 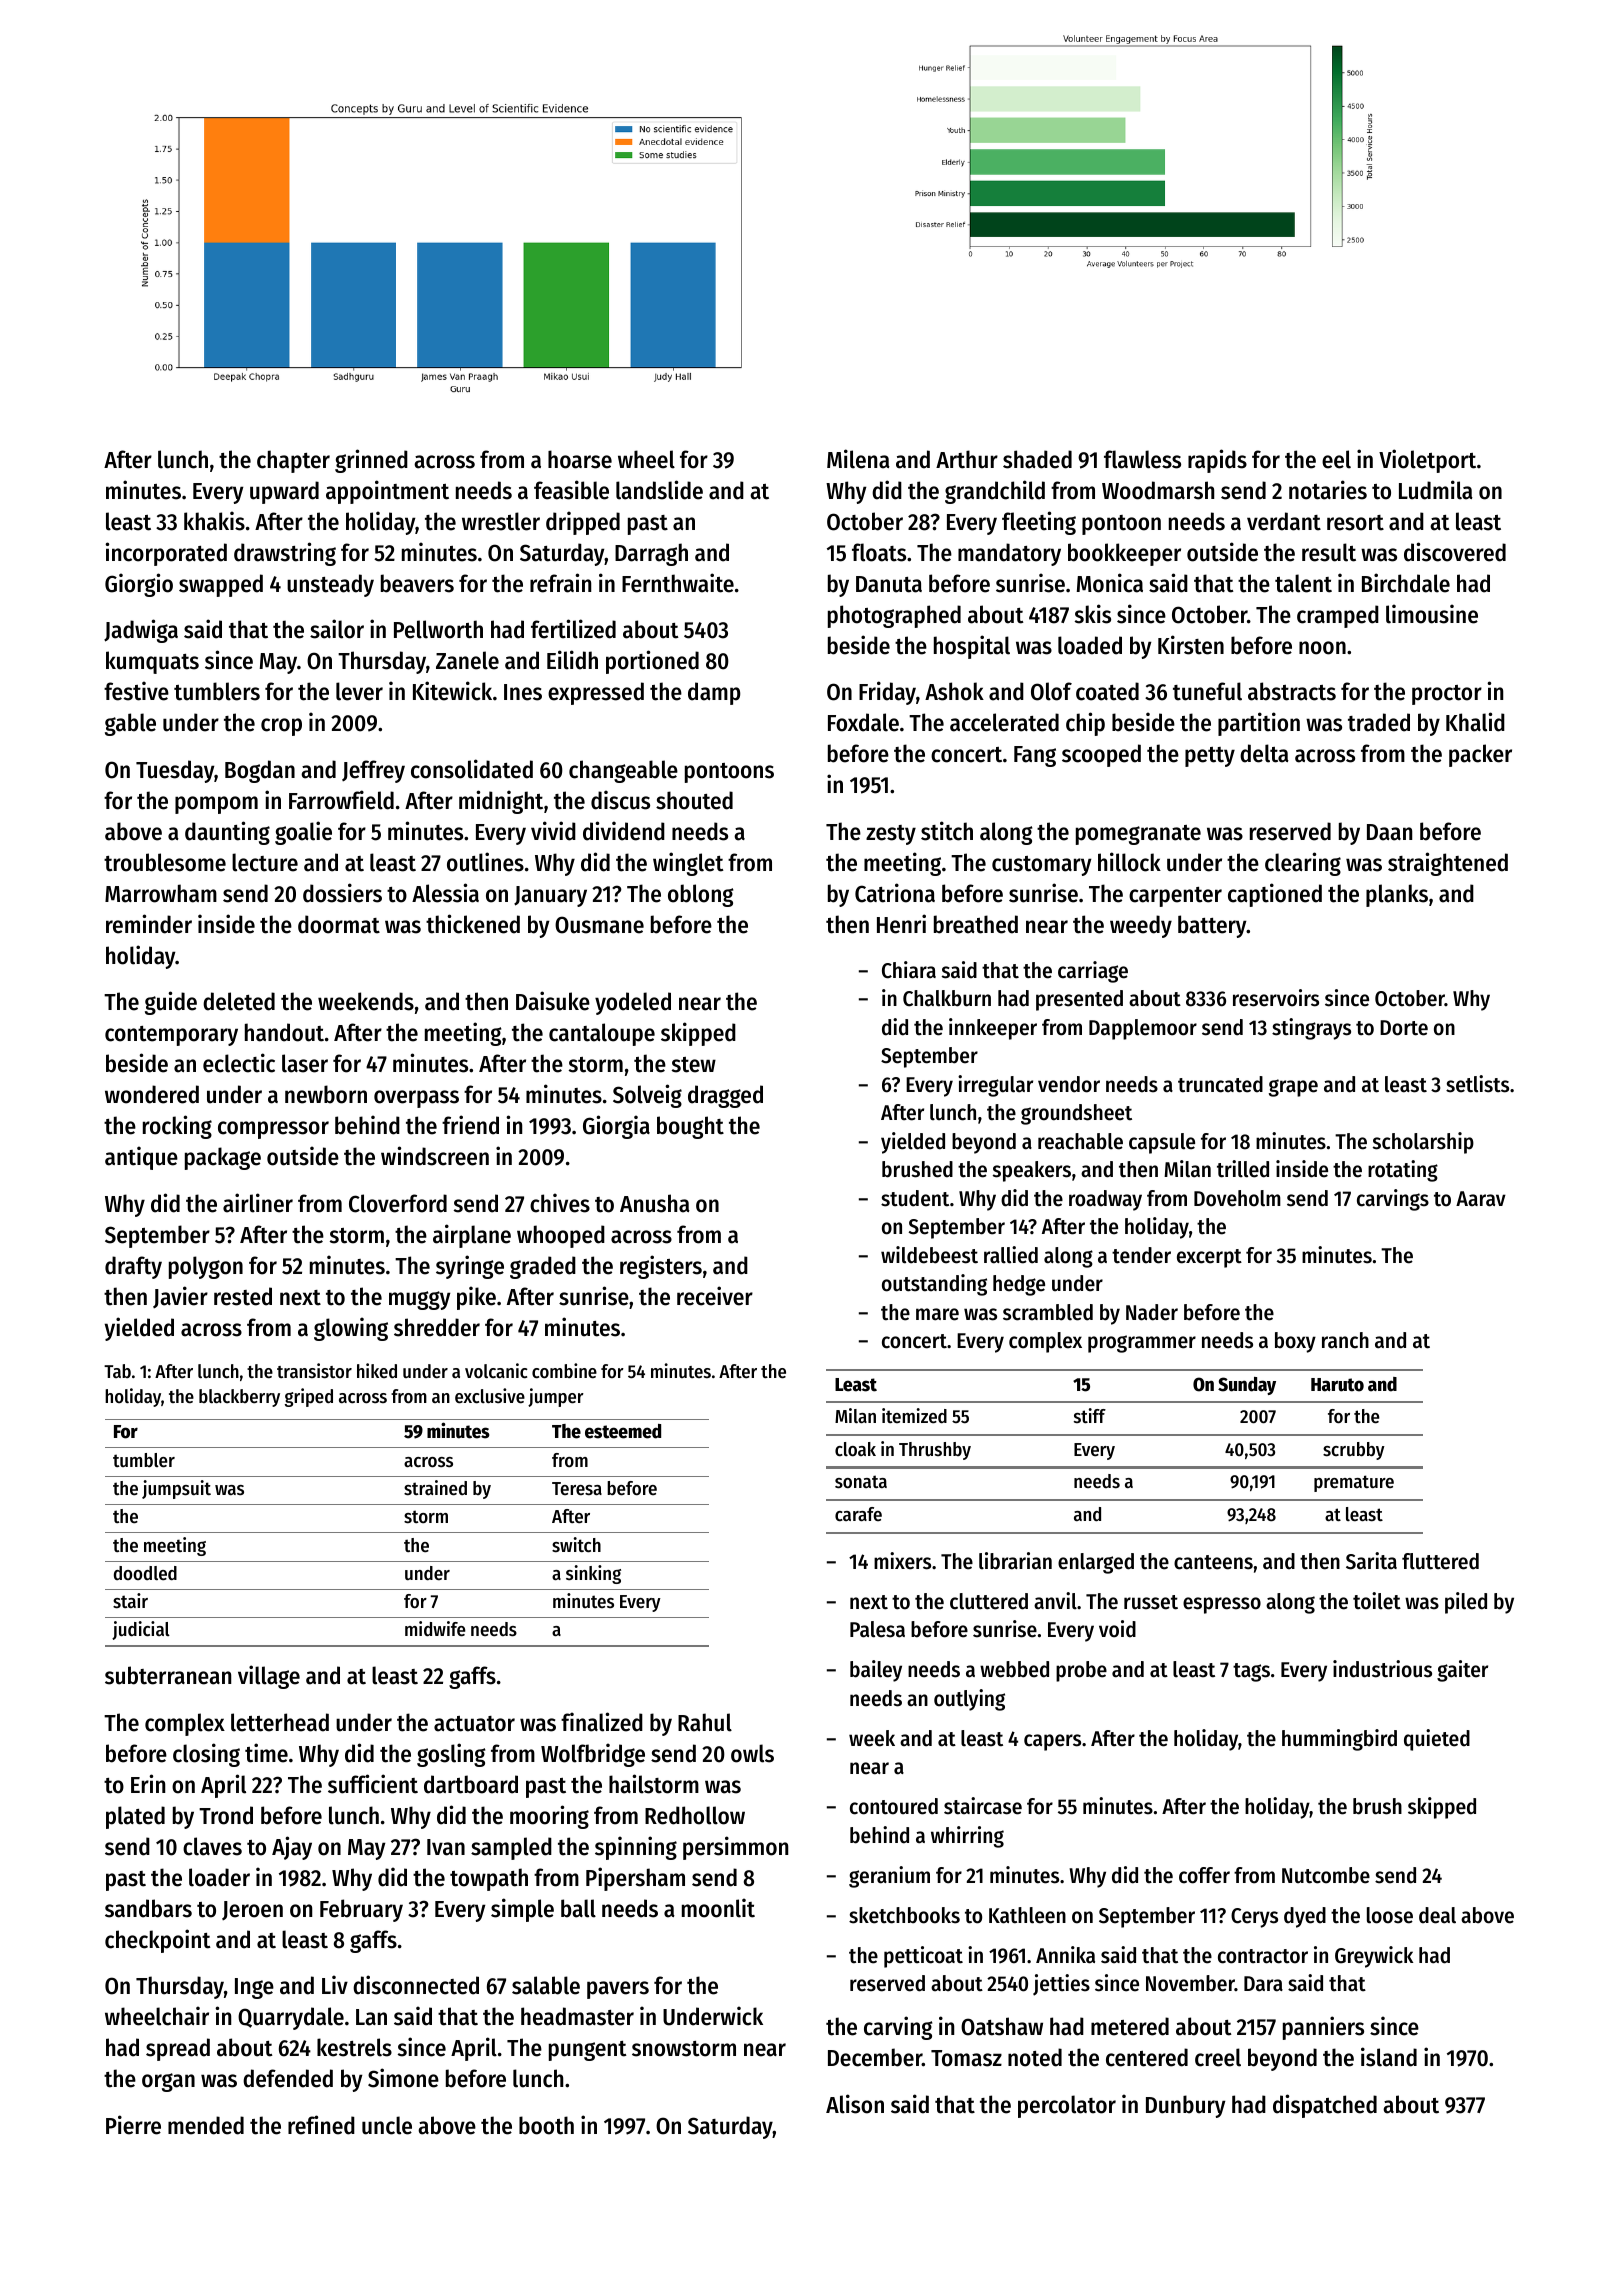 What do you see at coordinates (1276, 998) in the image?
I see `reservoirs` at bounding box center [1276, 998].
